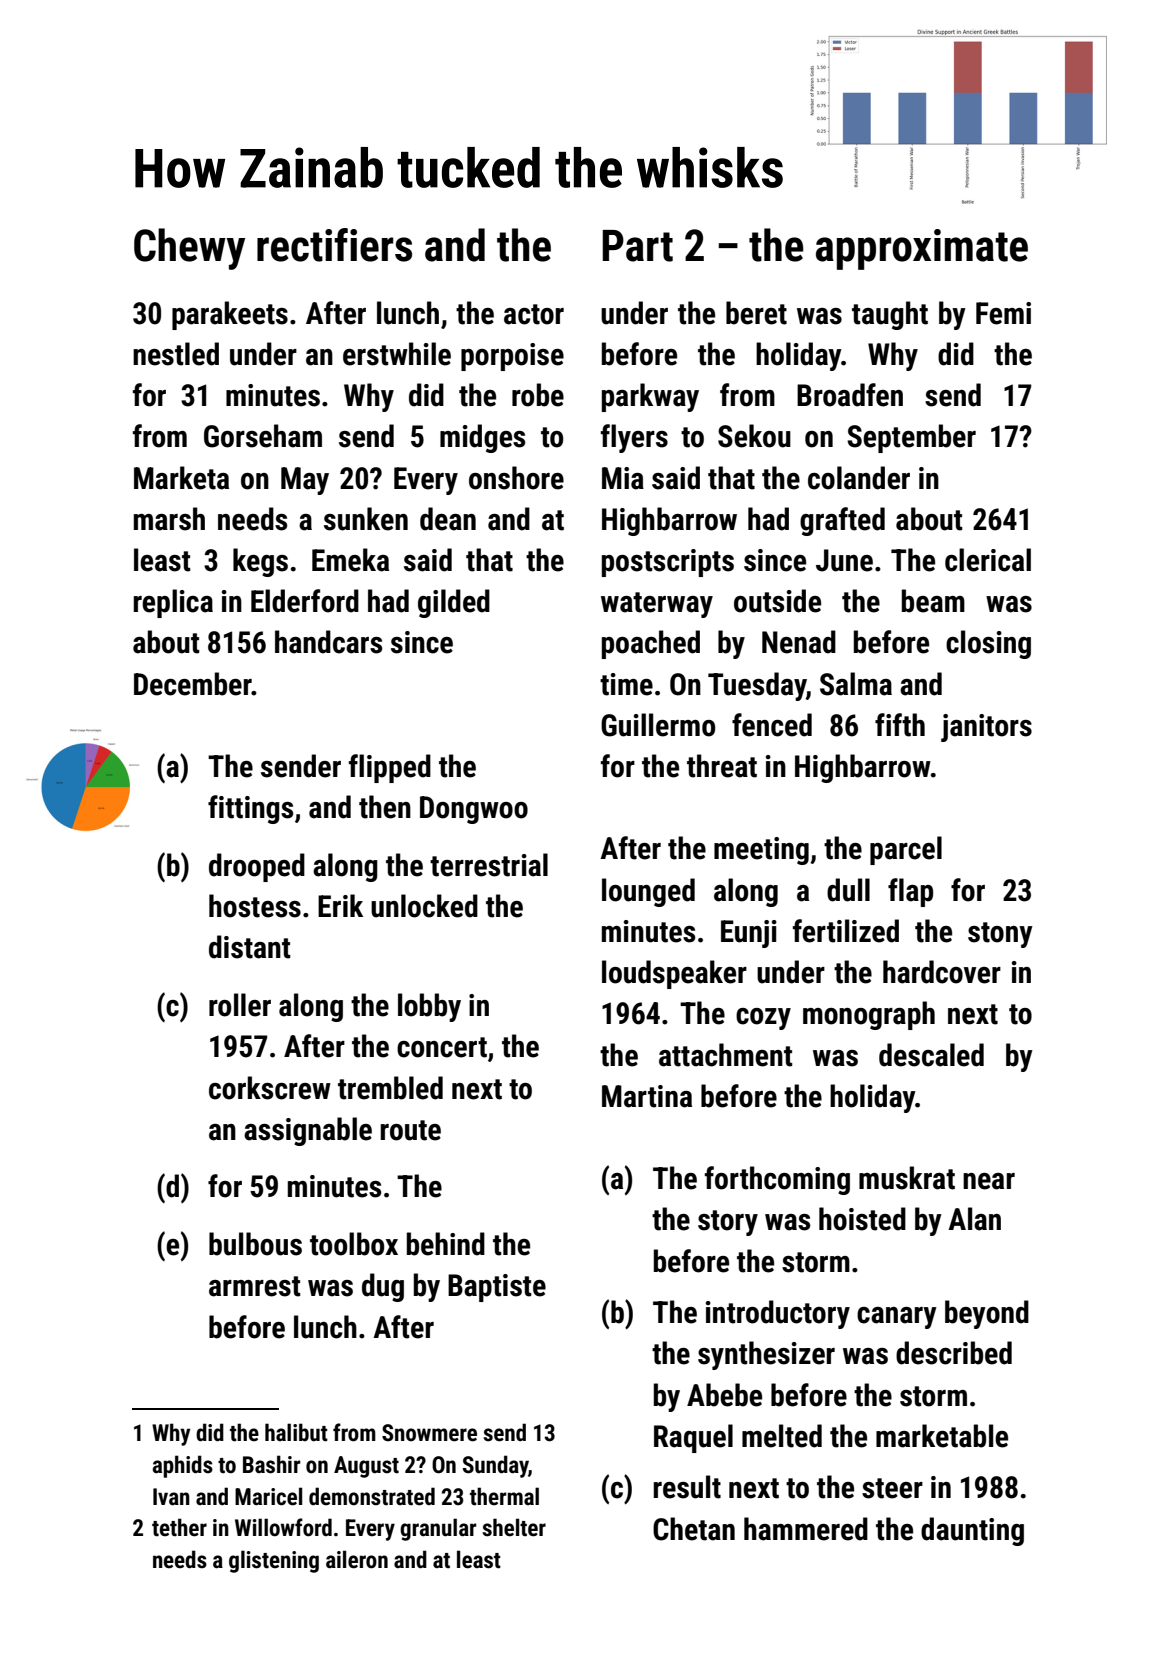 The image size is (1165, 1654). I want to click on Baptiste, so click(497, 1288).
